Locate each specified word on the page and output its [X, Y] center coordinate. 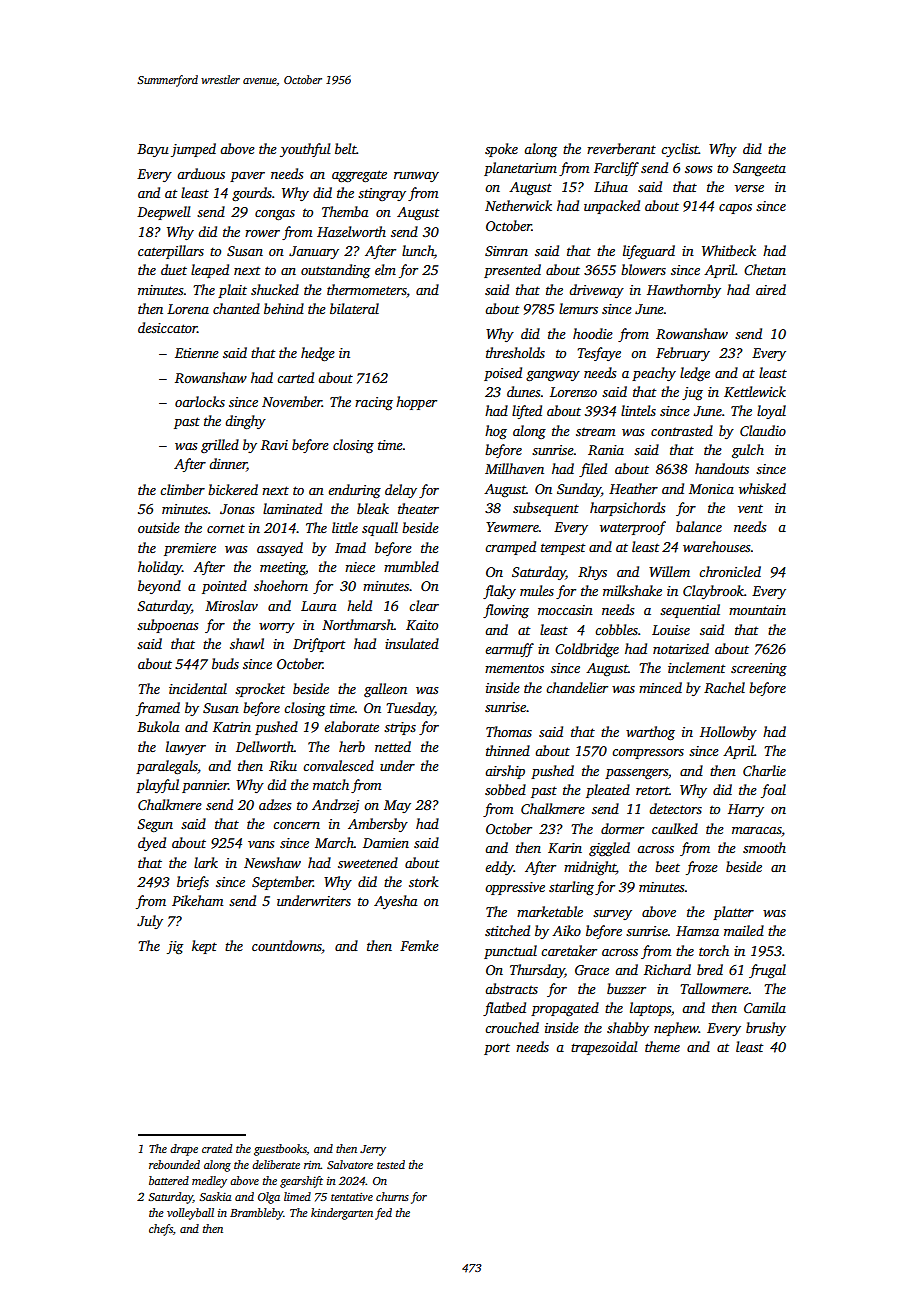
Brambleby [256, 1214]
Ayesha [396, 902]
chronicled [730, 571]
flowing [506, 611]
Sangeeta [759, 169]
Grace [592, 970]
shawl [247, 643]
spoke [501, 150]
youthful [305, 150]
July [150, 922]
